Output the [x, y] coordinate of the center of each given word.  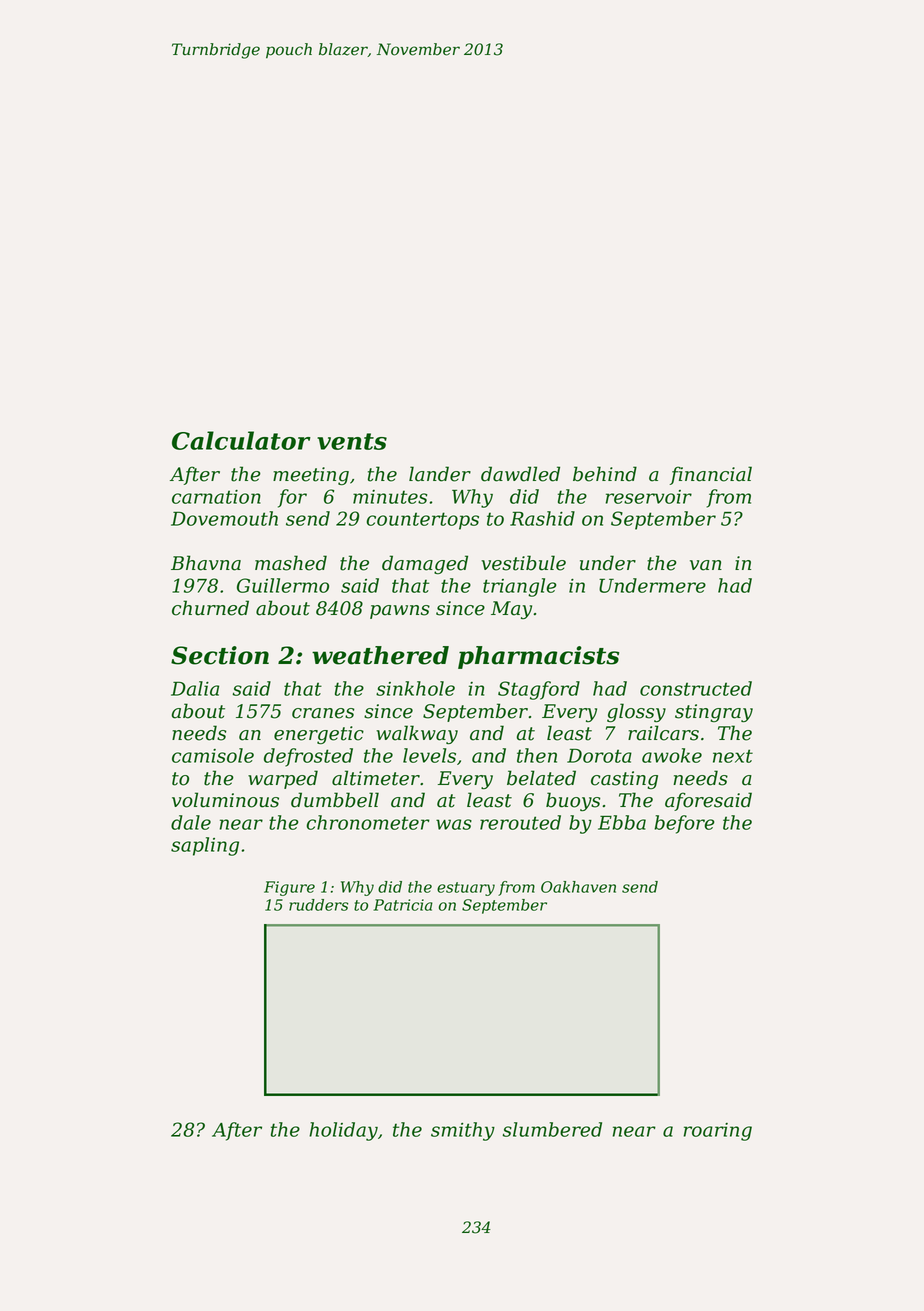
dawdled [520, 474]
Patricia [403, 905]
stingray [714, 713]
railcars [663, 733]
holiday [343, 1131]
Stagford [539, 690]
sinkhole [415, 688]
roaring [718, 1132]
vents [352, 441]
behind [605, 474]
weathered [380, 655]
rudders [318, 905]
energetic [319, 735]
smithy [463, 1131]
